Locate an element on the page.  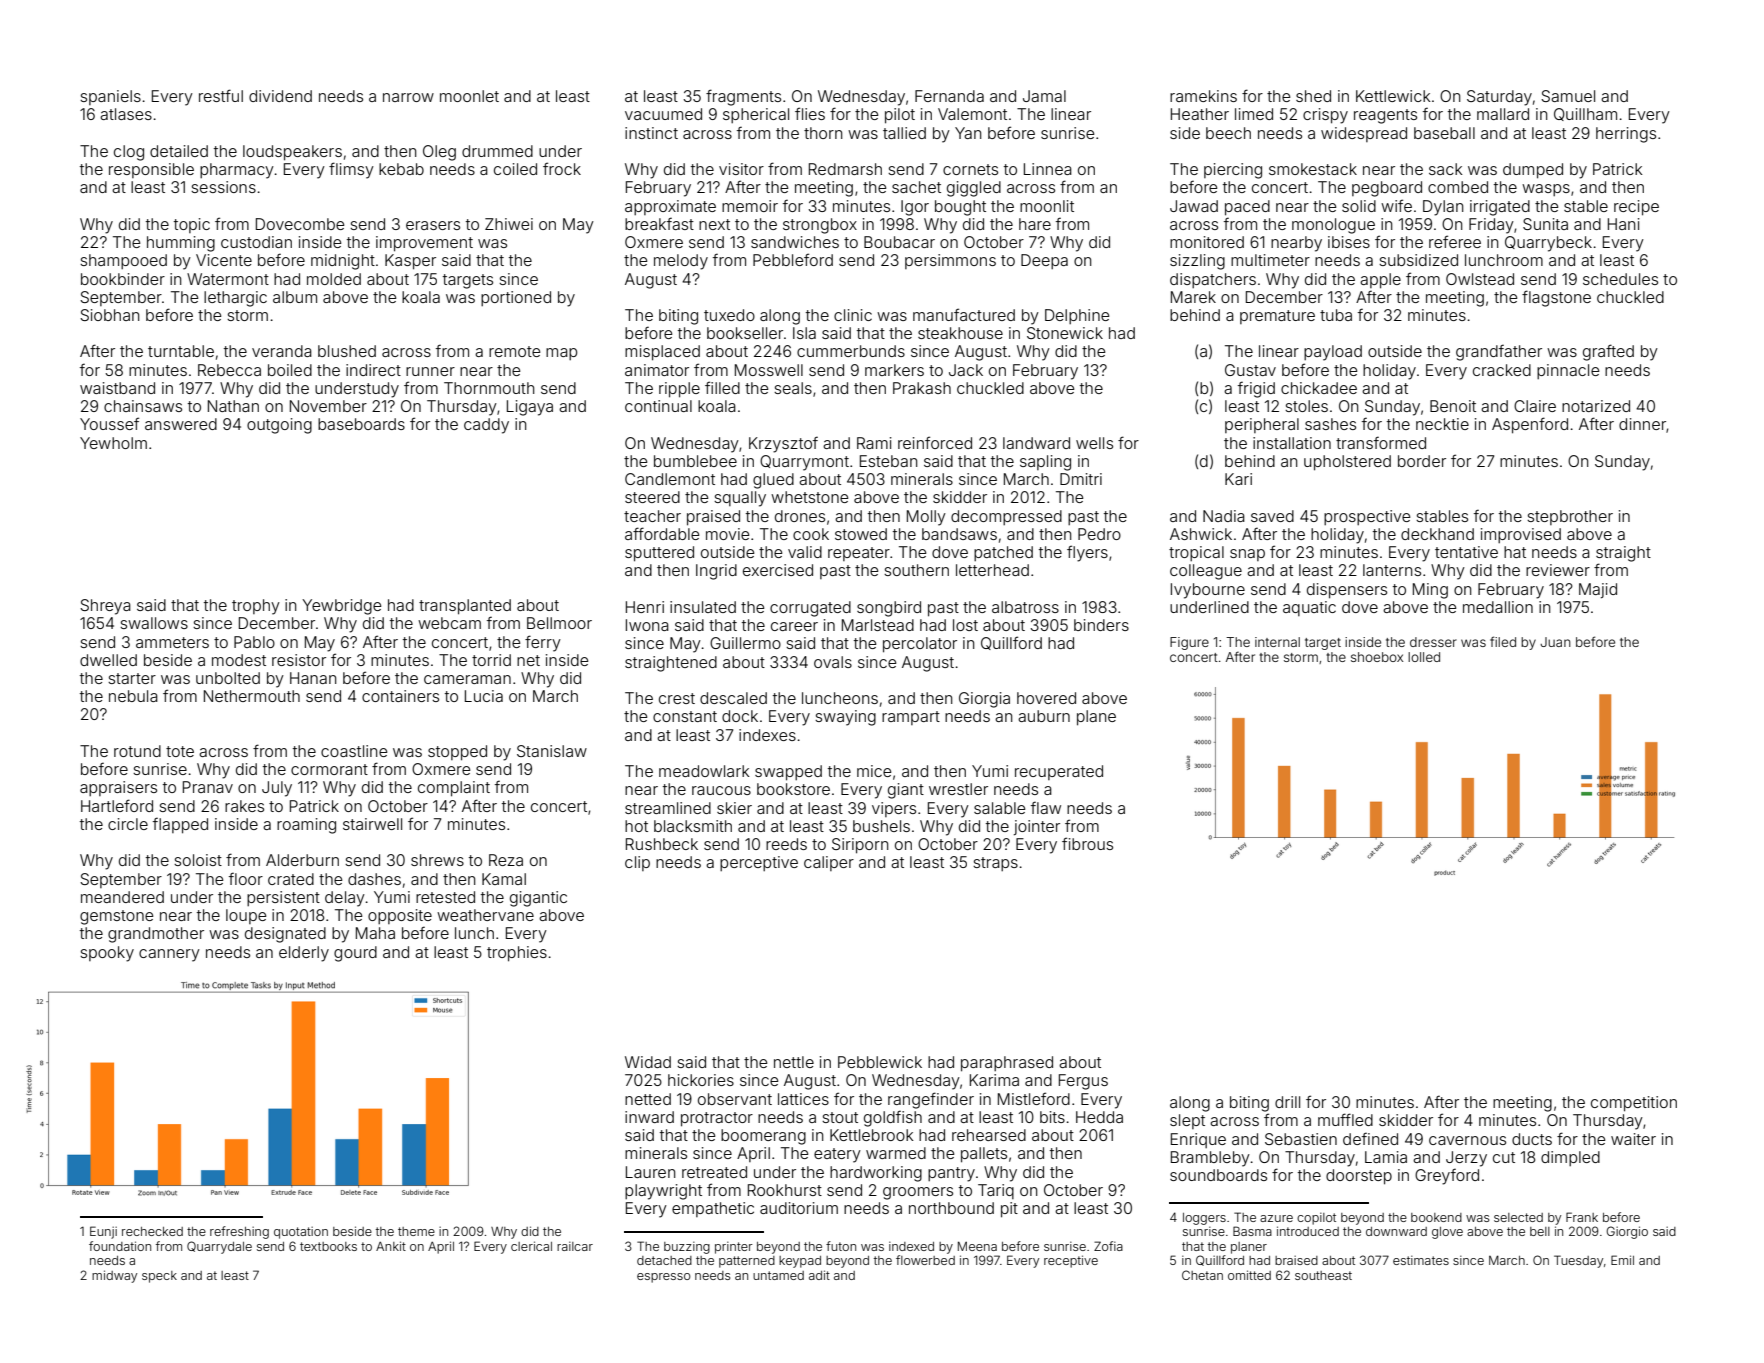
cavernous is located at coordinates (1467, 1140).
